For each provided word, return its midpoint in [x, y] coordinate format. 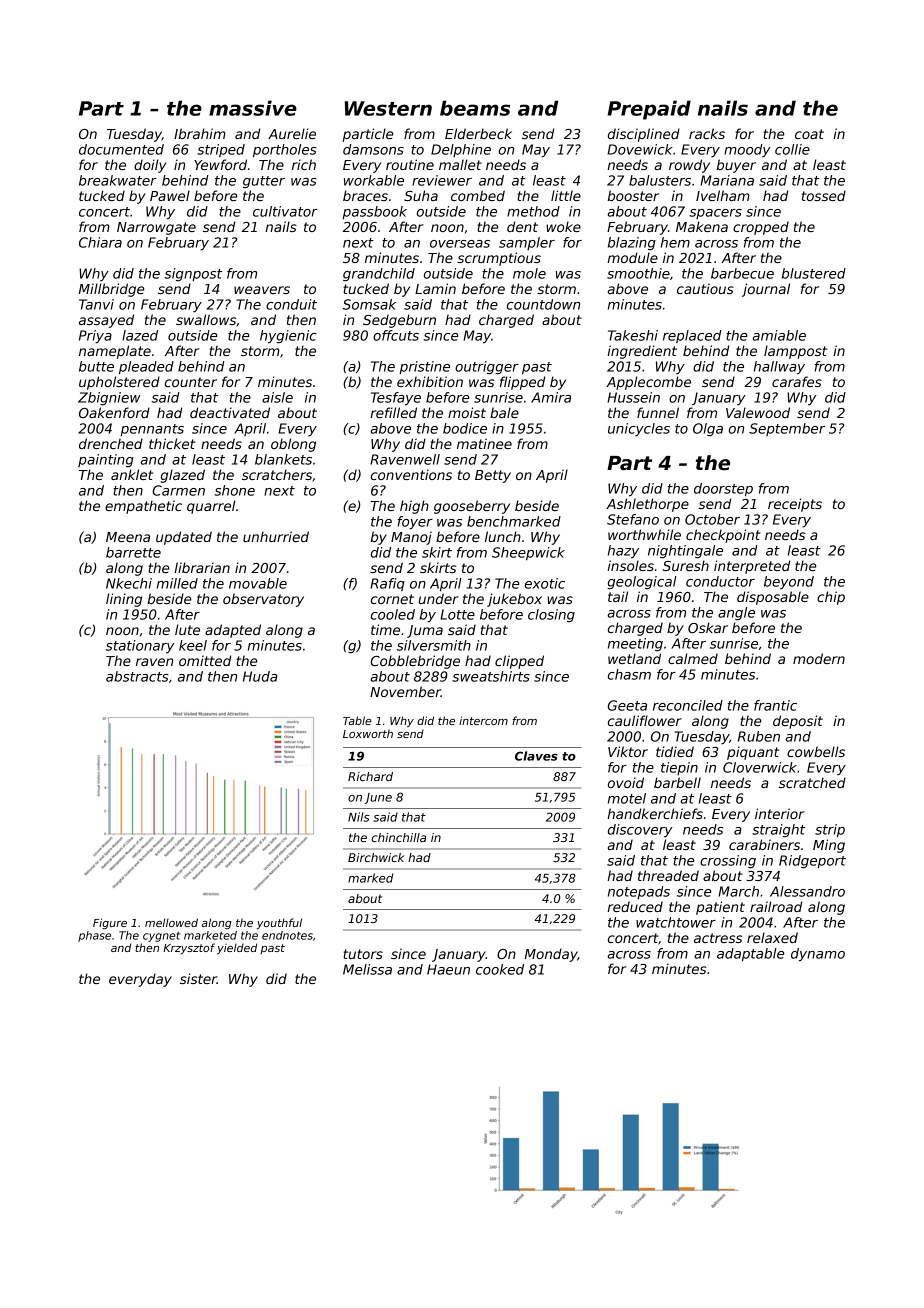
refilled [393, 412]
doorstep [723, 490]
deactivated [230, 412]
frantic [775, 705]
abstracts [137, 676]
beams [475, 108]
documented [121, 149]
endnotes [287, 935]
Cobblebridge [415, 662]
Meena [128, 537]
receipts [795, 505]
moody [747, 151]
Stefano [633, 519]
